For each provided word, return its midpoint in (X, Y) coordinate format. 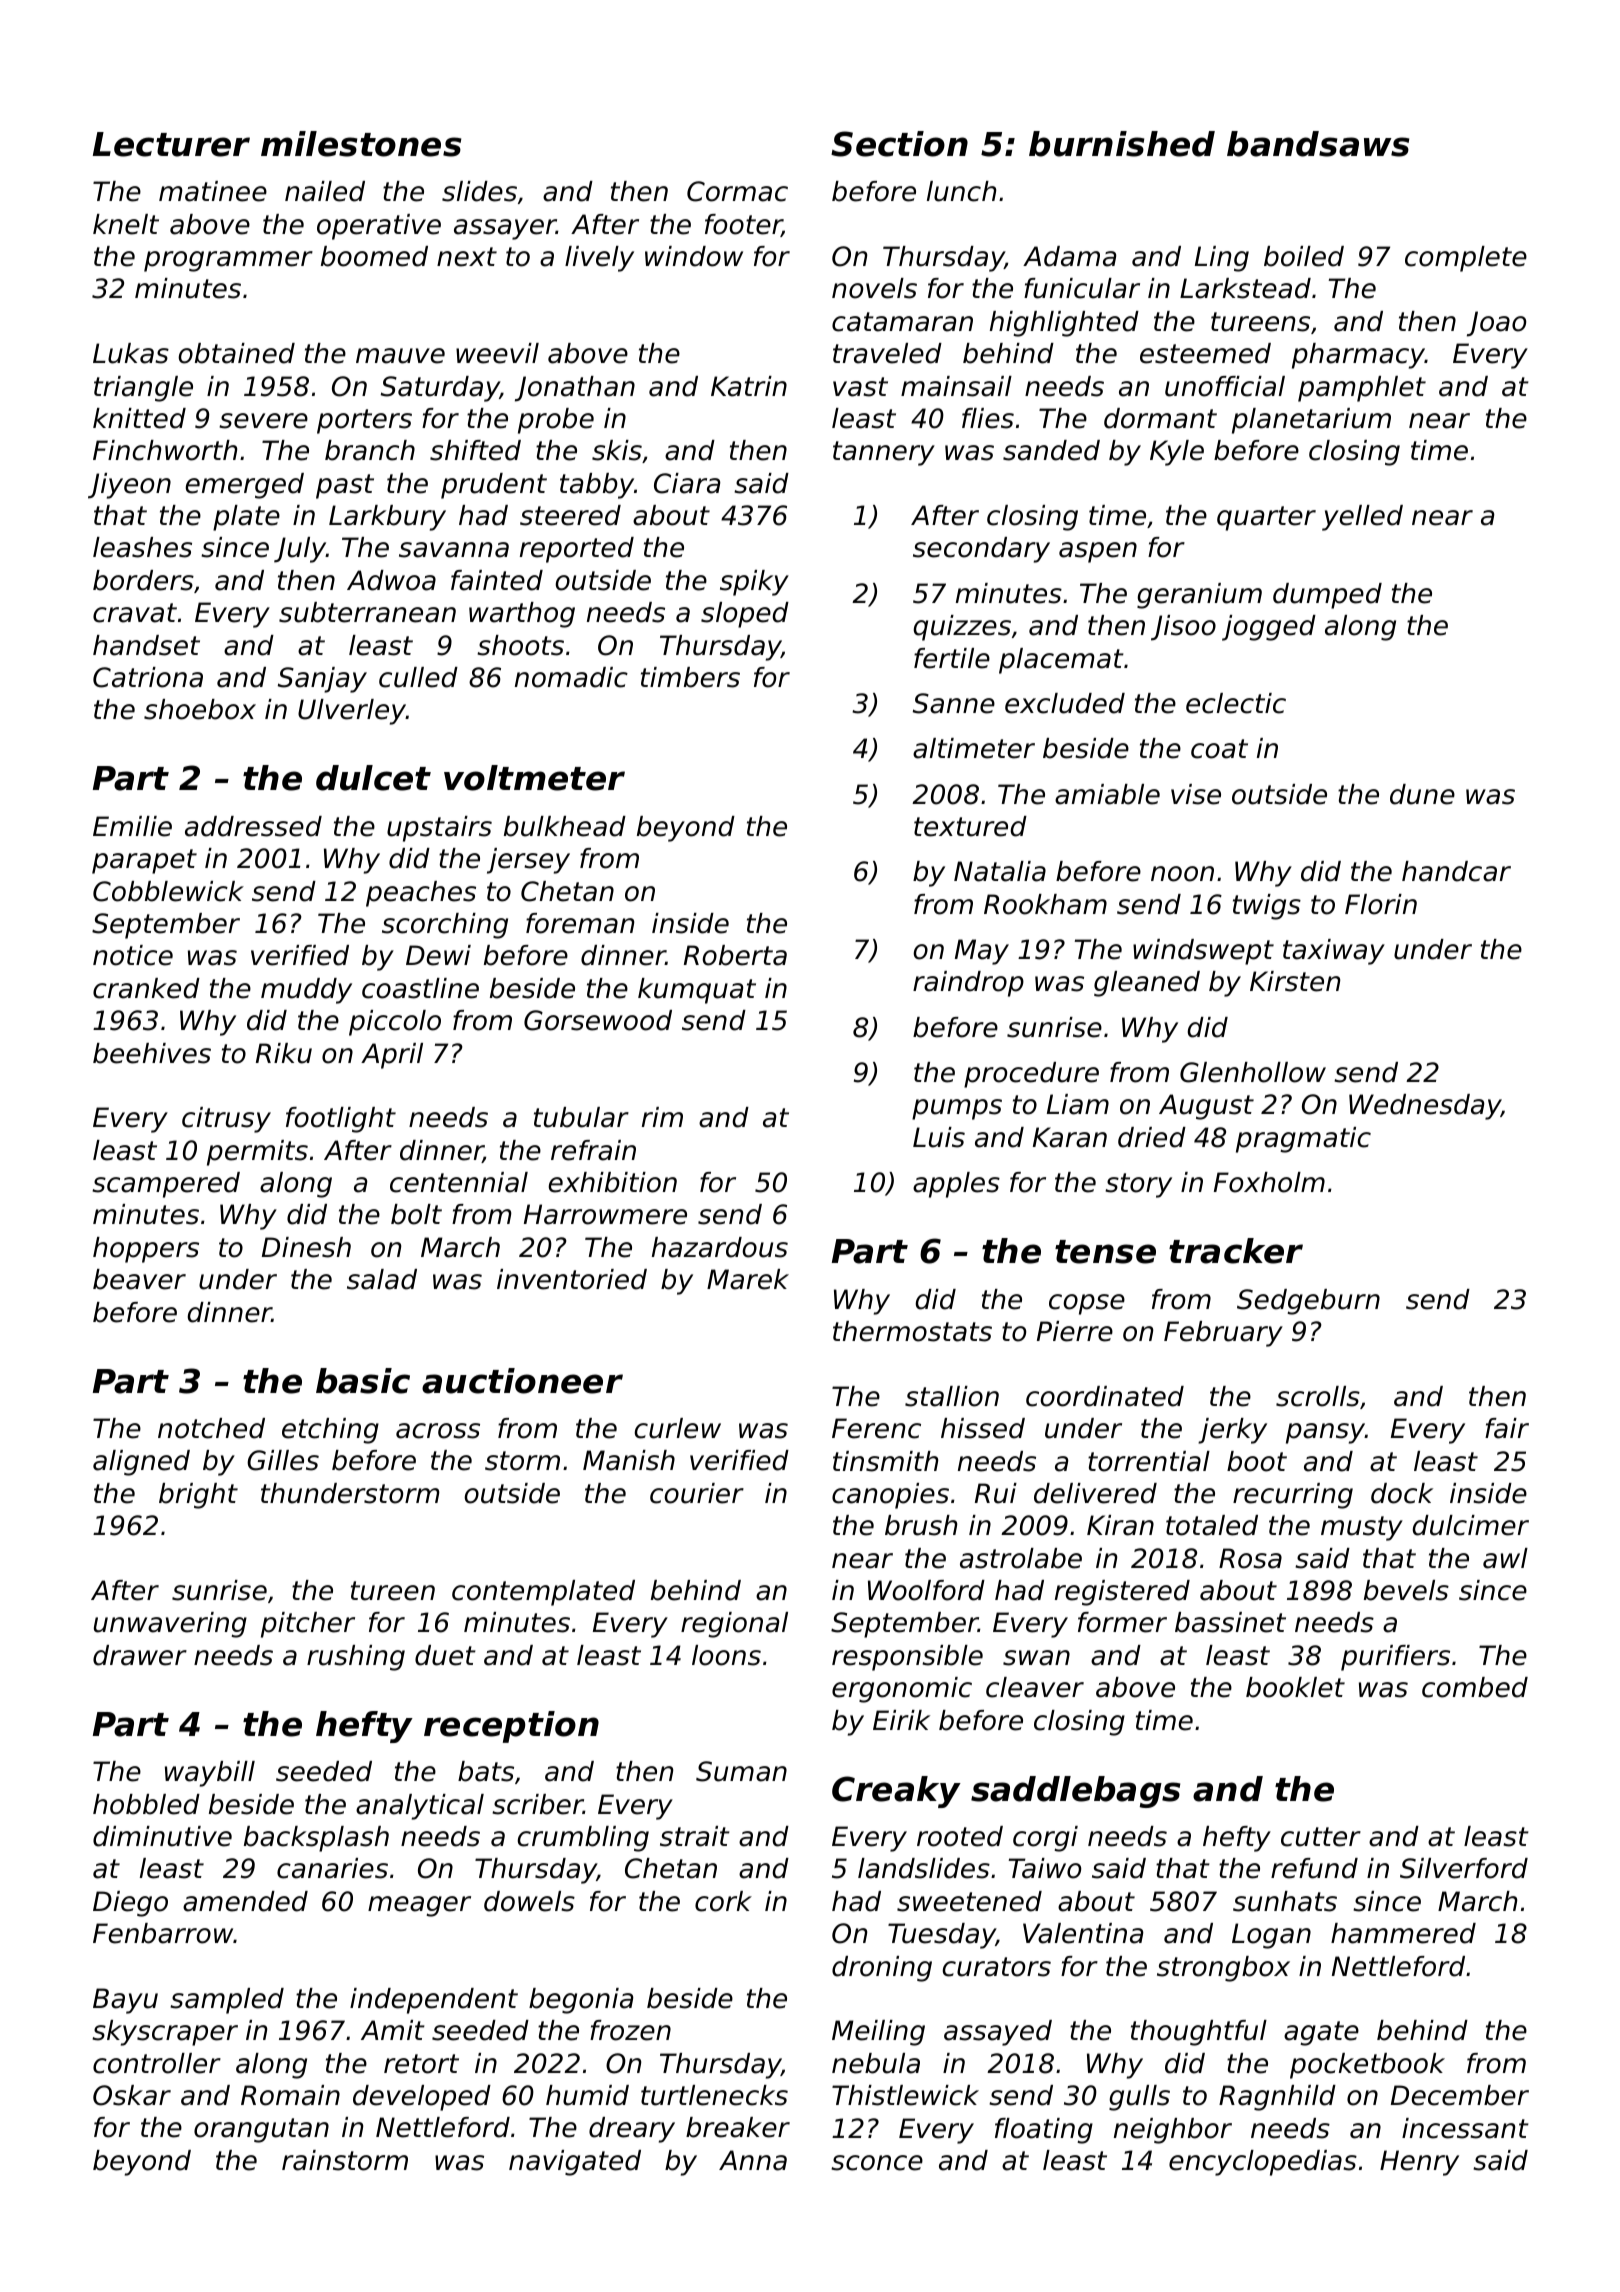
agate (1321, 2033)
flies (988, 418)
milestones (361, 144)
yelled (1362, 518)
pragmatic (1303, 1140)
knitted (139, 418)
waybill (210, 1774)
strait (695, 1836)
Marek (748, 1279)
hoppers (146, 1250)
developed (422, 2098)
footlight (341, 1120)
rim (662, 1117)
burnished (1122, 144)
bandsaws (1318, 144)
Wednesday (1425, 1107)
